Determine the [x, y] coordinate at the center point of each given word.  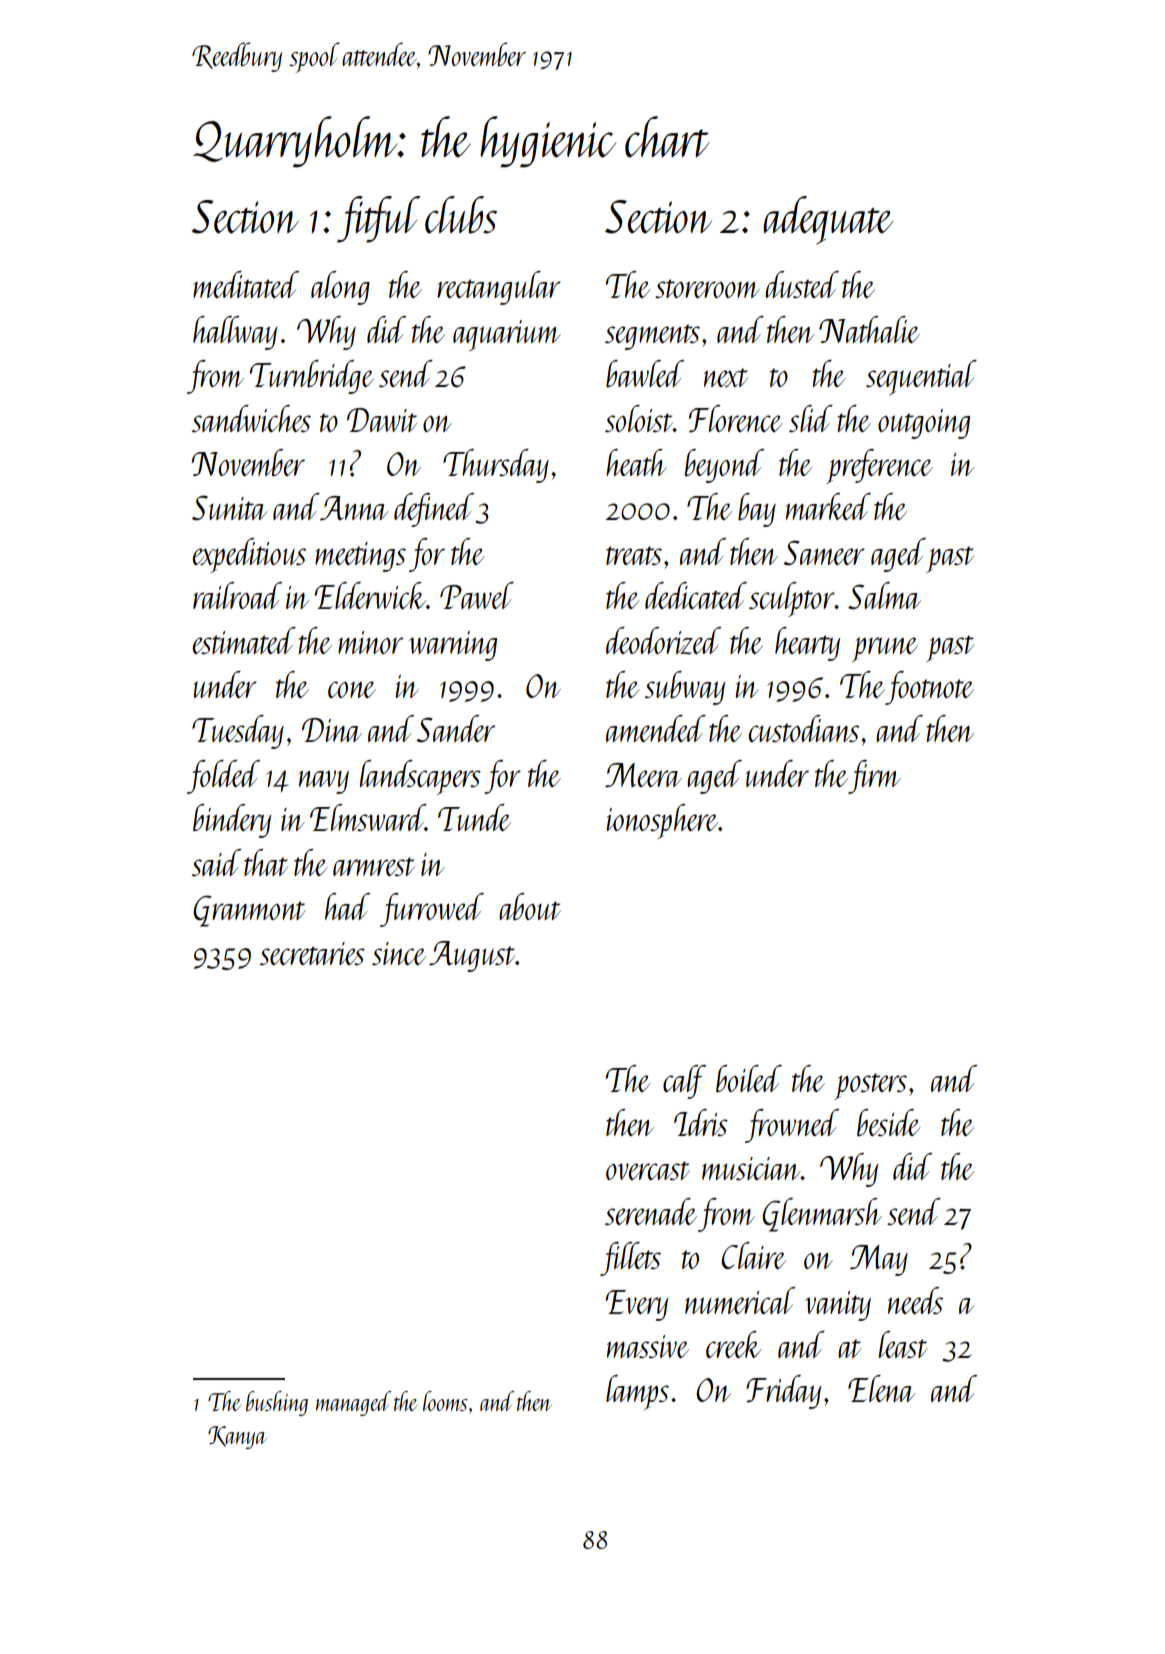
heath [636, 462]
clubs [461, 215]
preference [879, 466]
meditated [246, 284]
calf [684, 1082]
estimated [244, 640]
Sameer [824, 553]
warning [453, 646]
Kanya [237, 1437]
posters [870, 1086]
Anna [354, 508]
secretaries [312, 953]
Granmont [249, 911]
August [472, 956]
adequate [828, 220]
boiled [749, 1079]
